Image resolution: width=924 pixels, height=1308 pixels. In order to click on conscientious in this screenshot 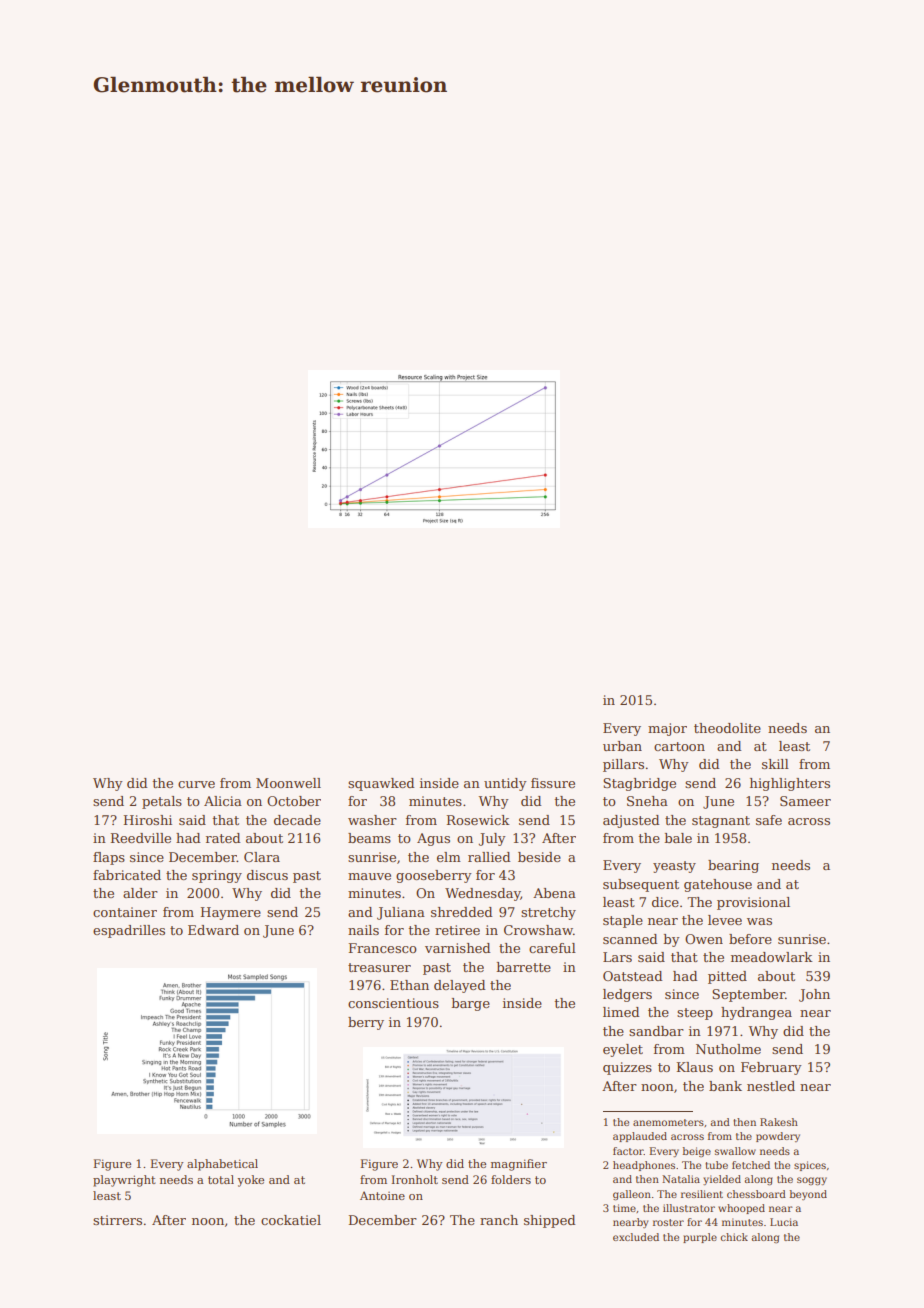, I will do `click(393, 1003)`.
